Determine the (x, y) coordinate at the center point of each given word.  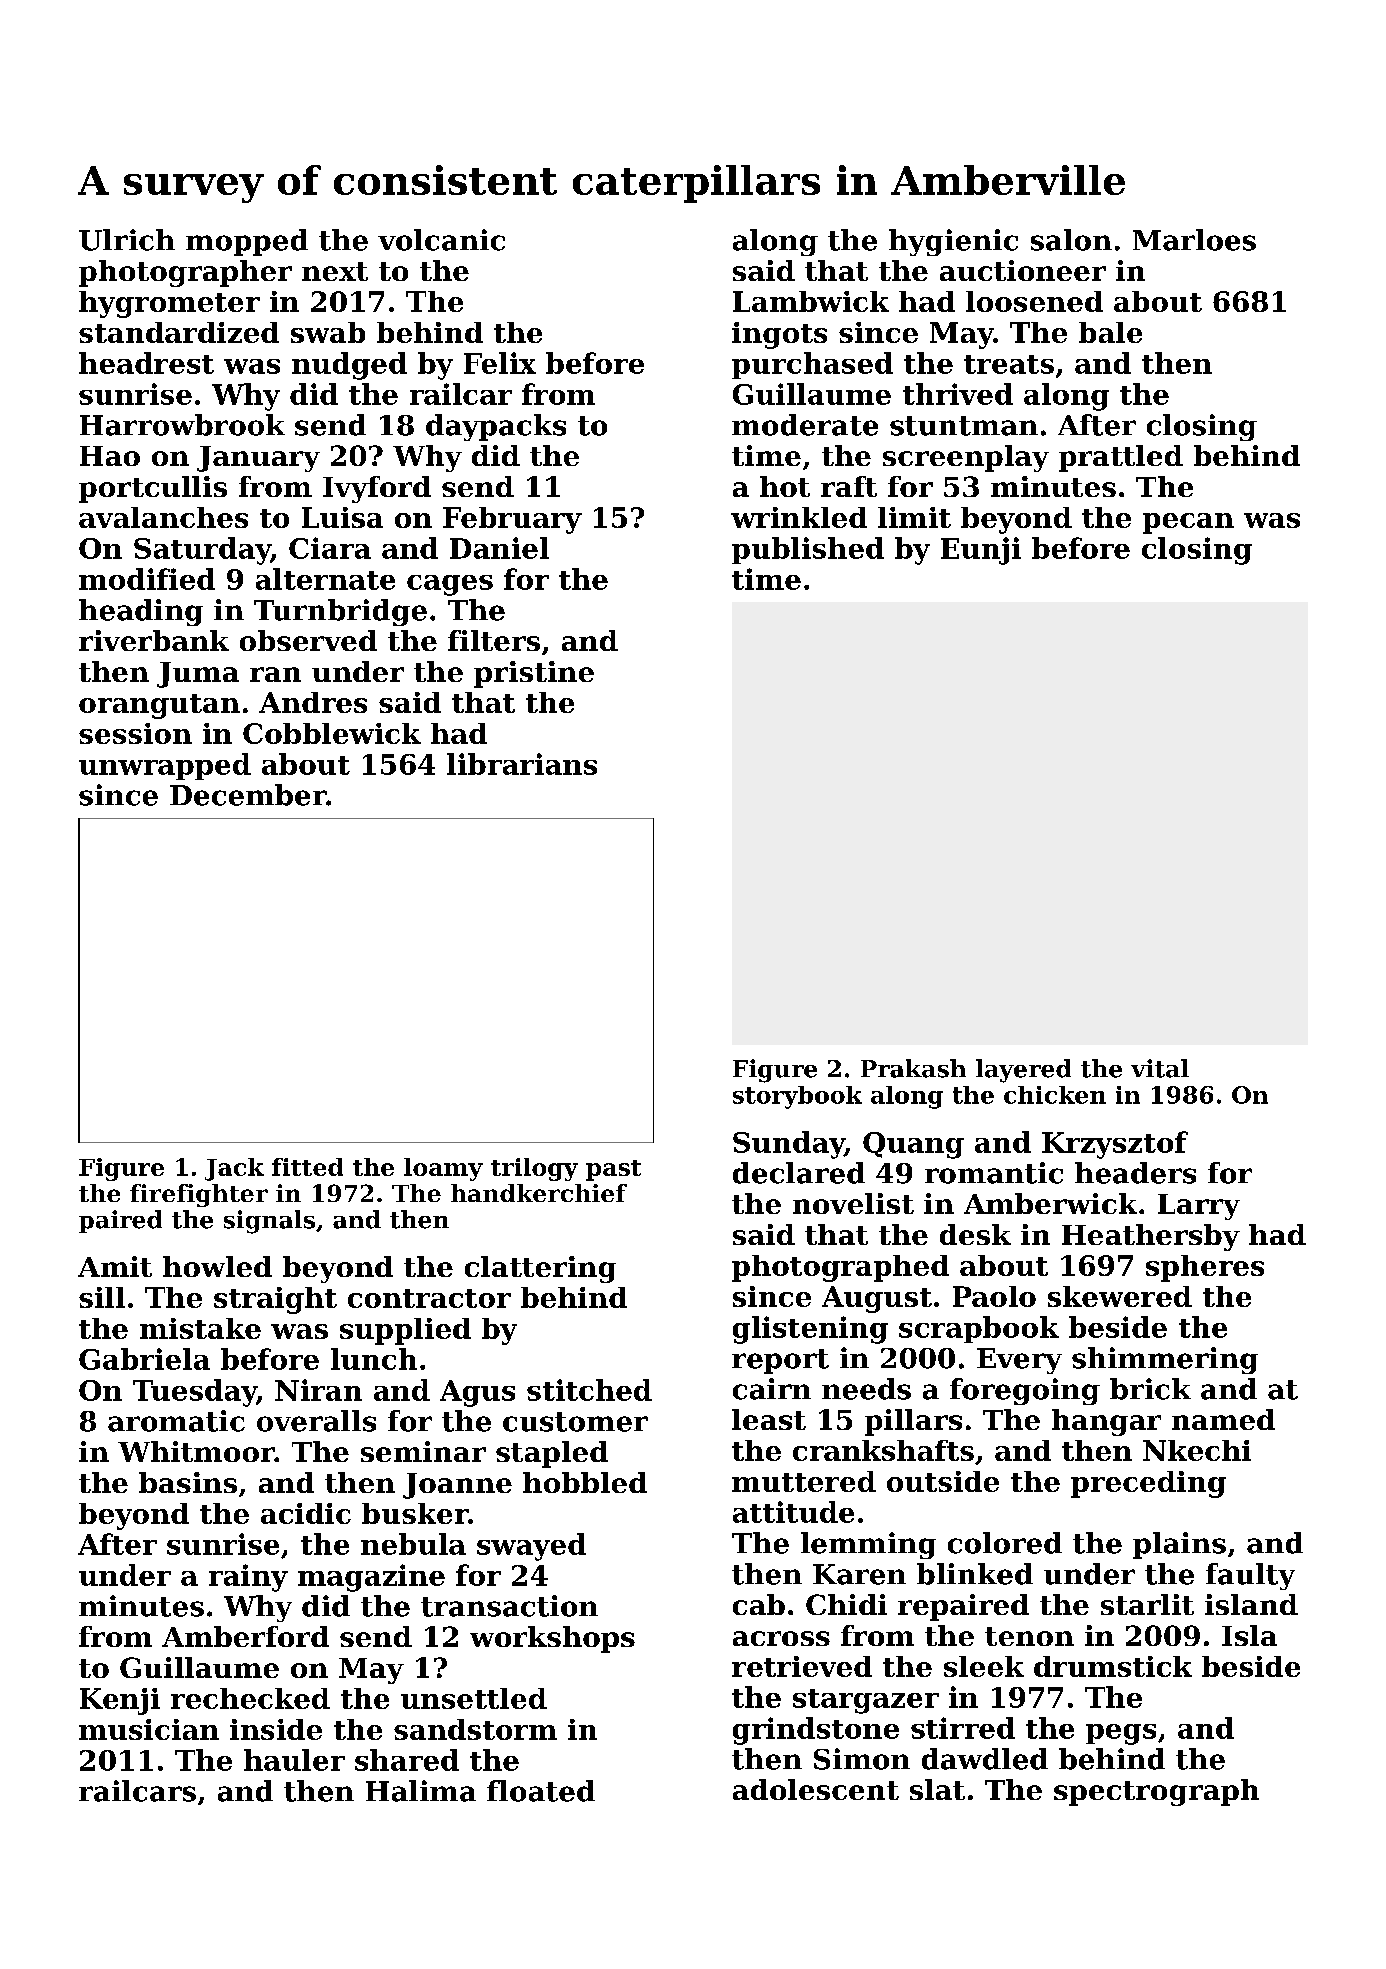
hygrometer (169, 304)
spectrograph (1156, 1792)
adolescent (816, 1789)
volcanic (441, 240)
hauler (294, 1760)
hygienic (953, 242)
